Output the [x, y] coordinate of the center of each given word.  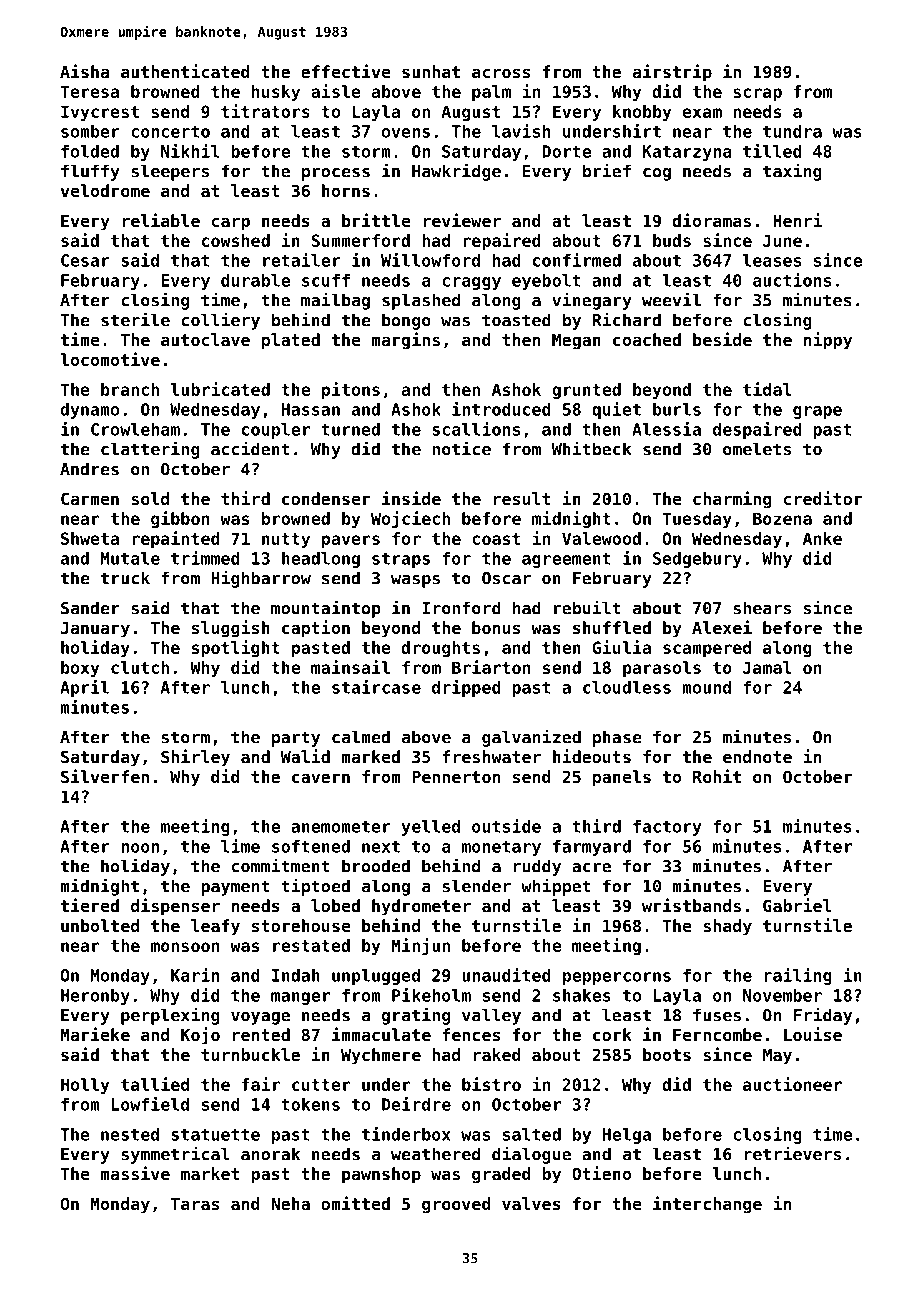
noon [140, 848]
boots [667, 1054]
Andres [89, 469]
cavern [321, 778]
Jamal [767, 667]
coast [496, 539]
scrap [757, 94]
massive [135, 1173]
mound [706, 687]
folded [90, 151]
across [501, 73]
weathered [435, 1154]
